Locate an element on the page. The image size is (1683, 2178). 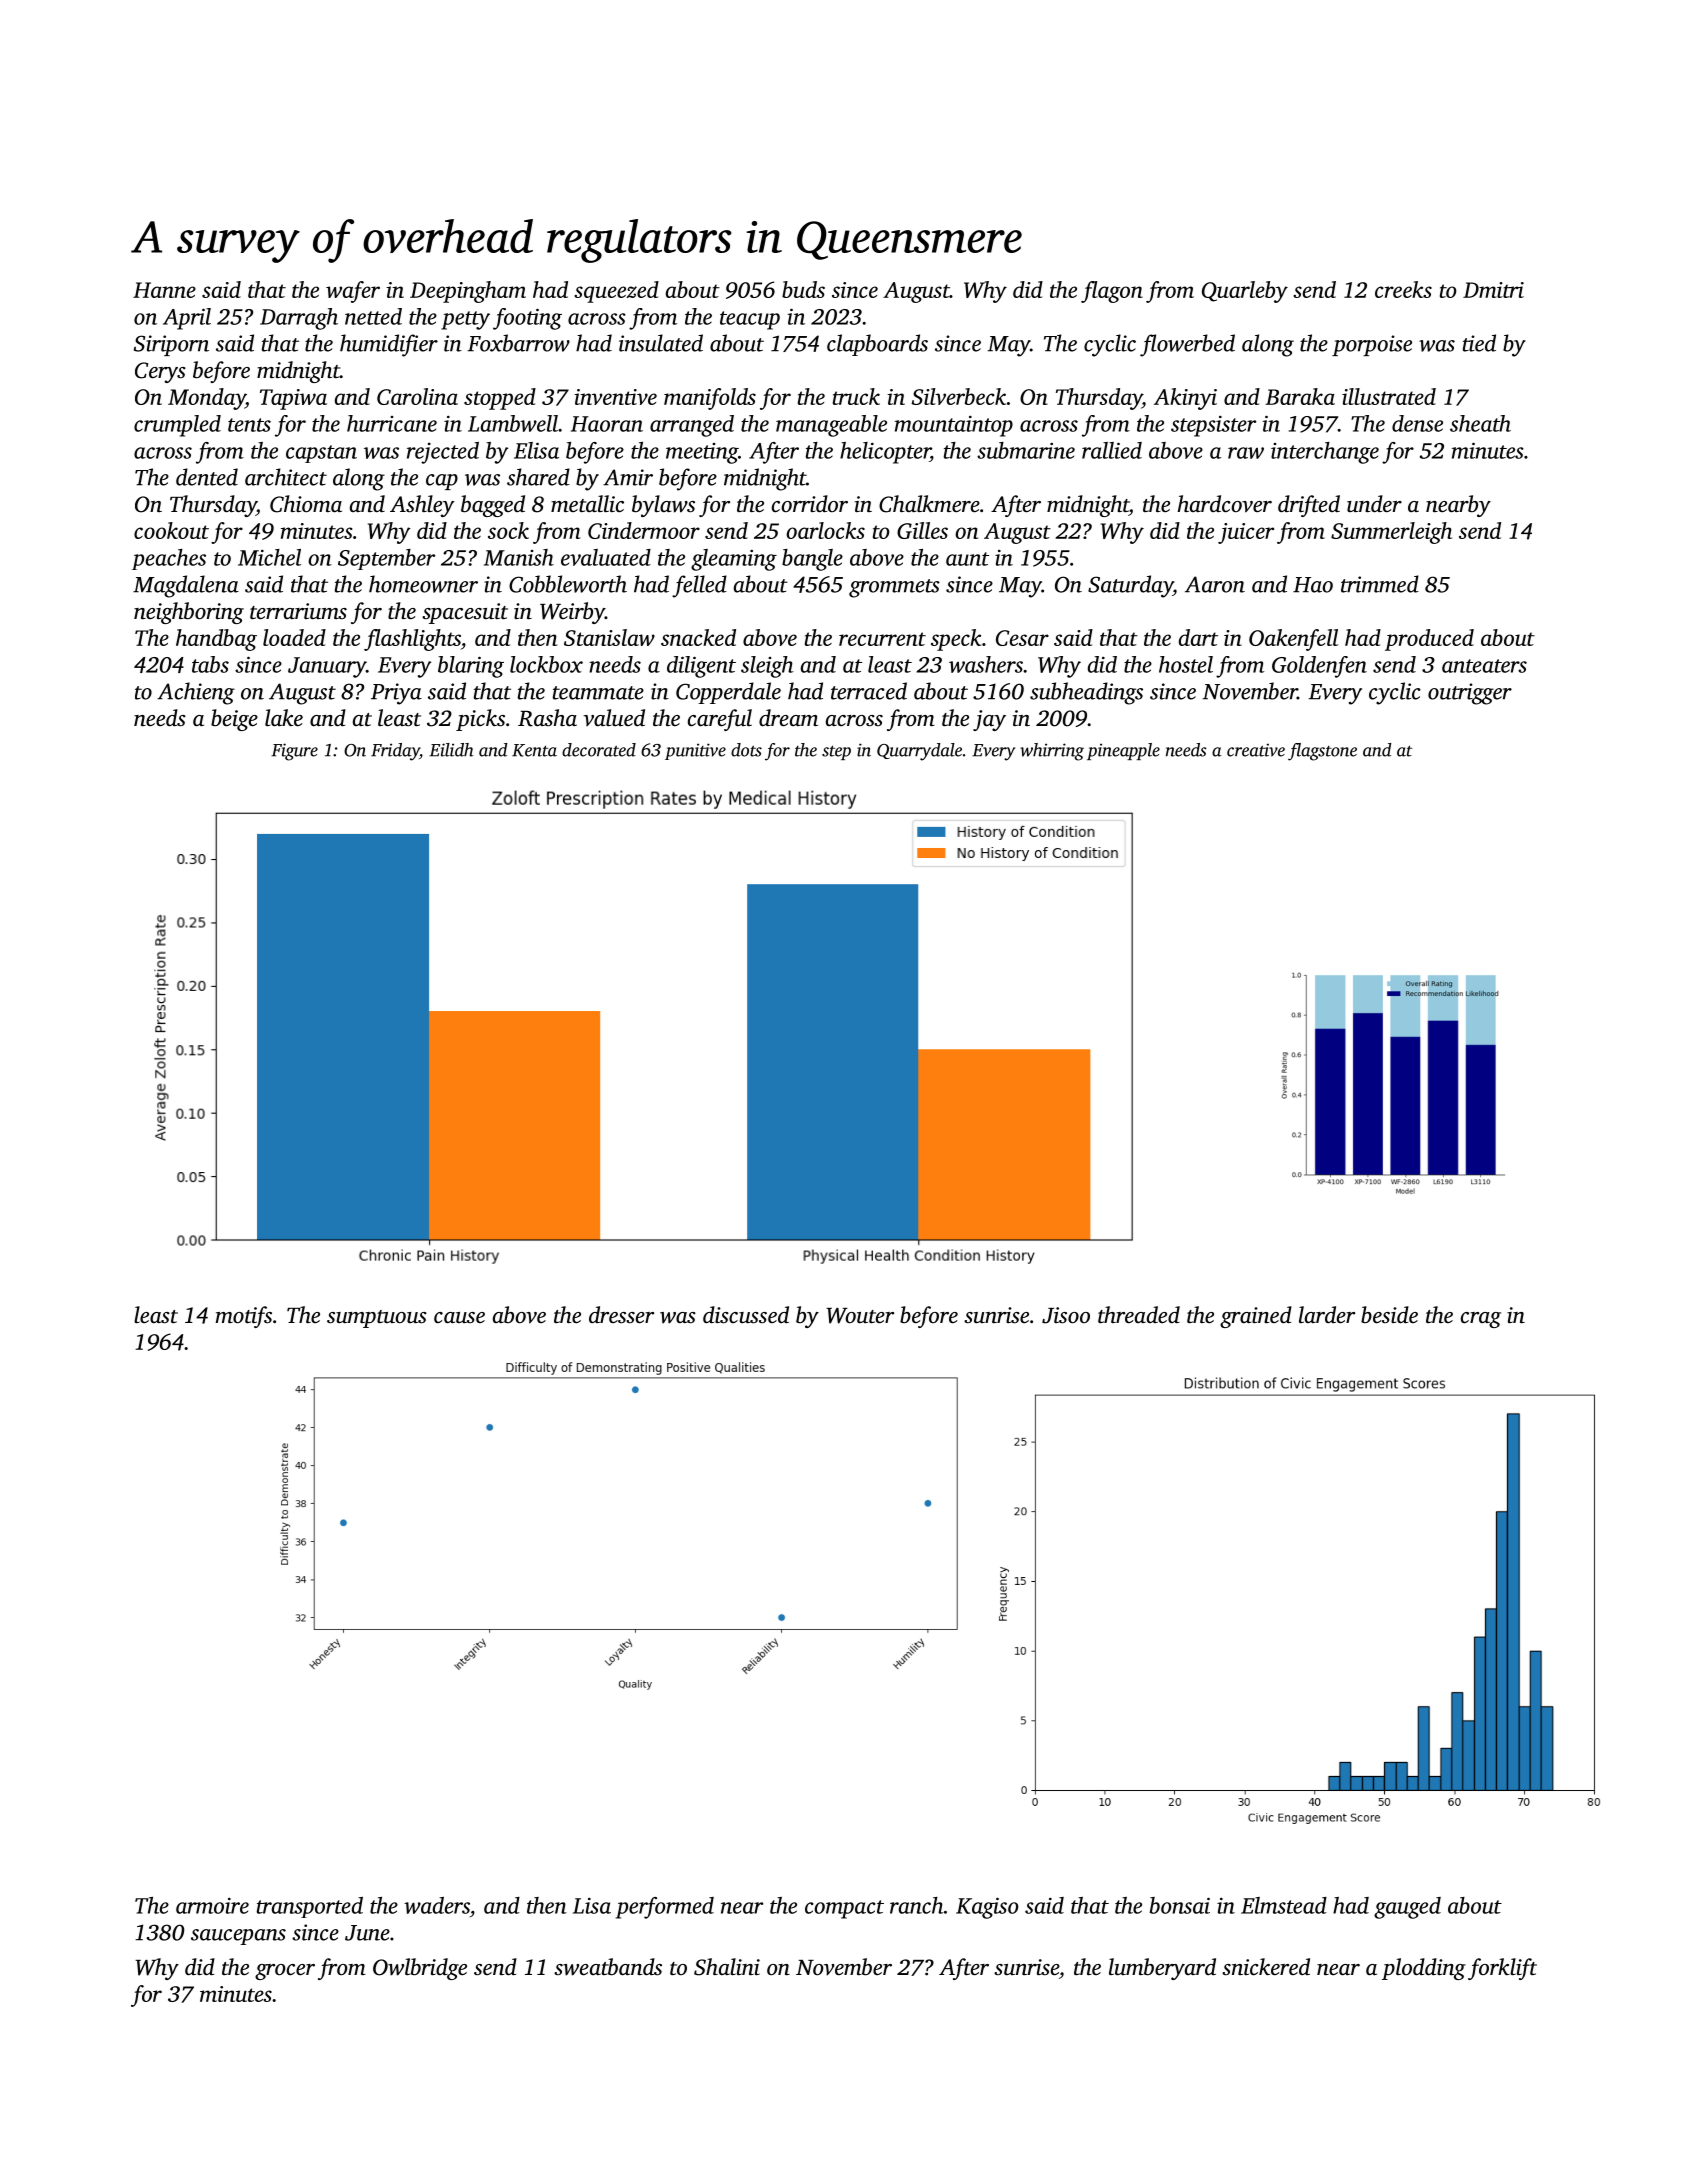
Eilidh is located at coordinates (451, 750).
